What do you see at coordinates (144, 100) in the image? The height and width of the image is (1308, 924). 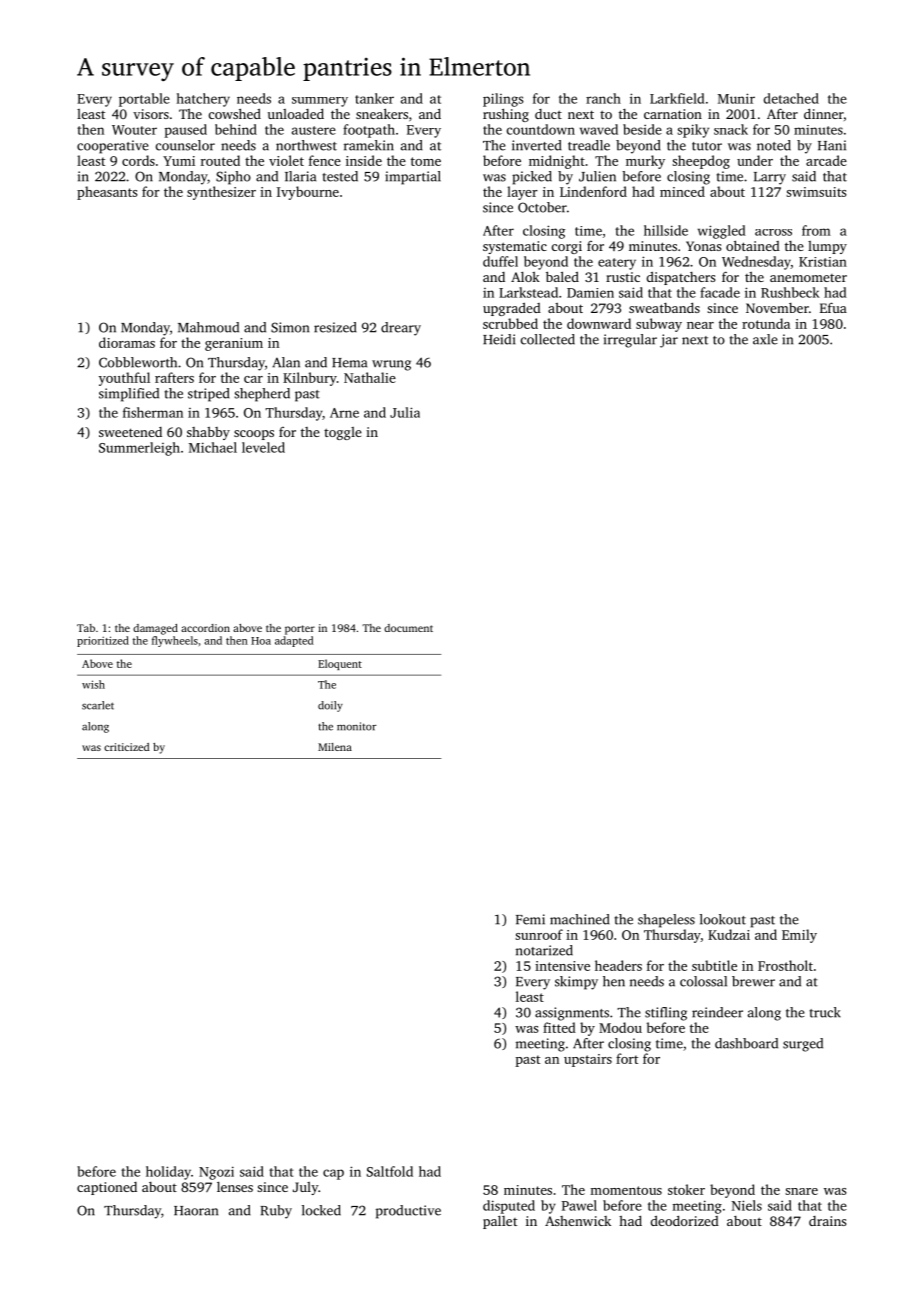 I see `portable` at bounding box center [144, 100].
